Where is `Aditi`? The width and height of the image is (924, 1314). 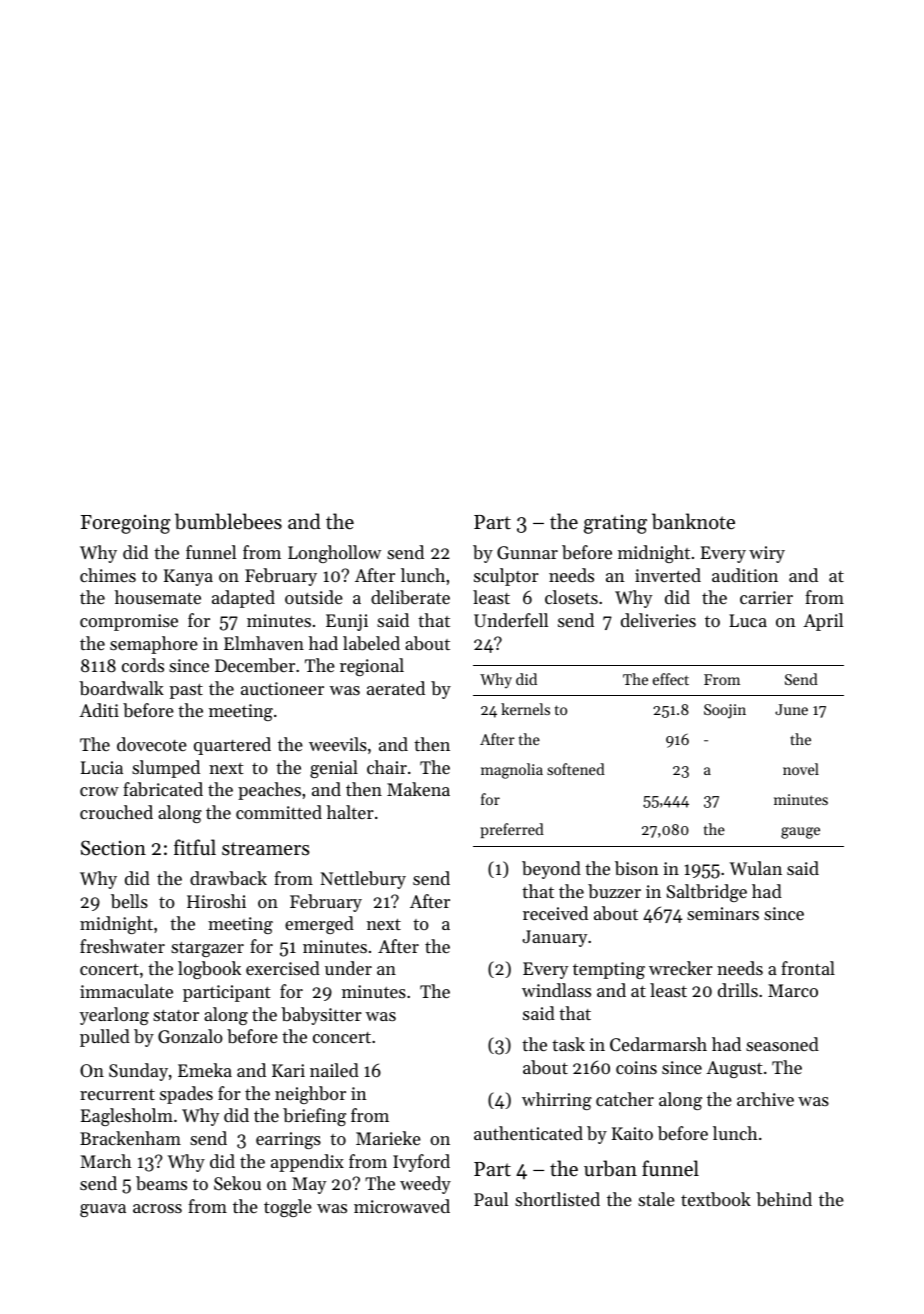 Aditi is located at coordinates (99, 710).
